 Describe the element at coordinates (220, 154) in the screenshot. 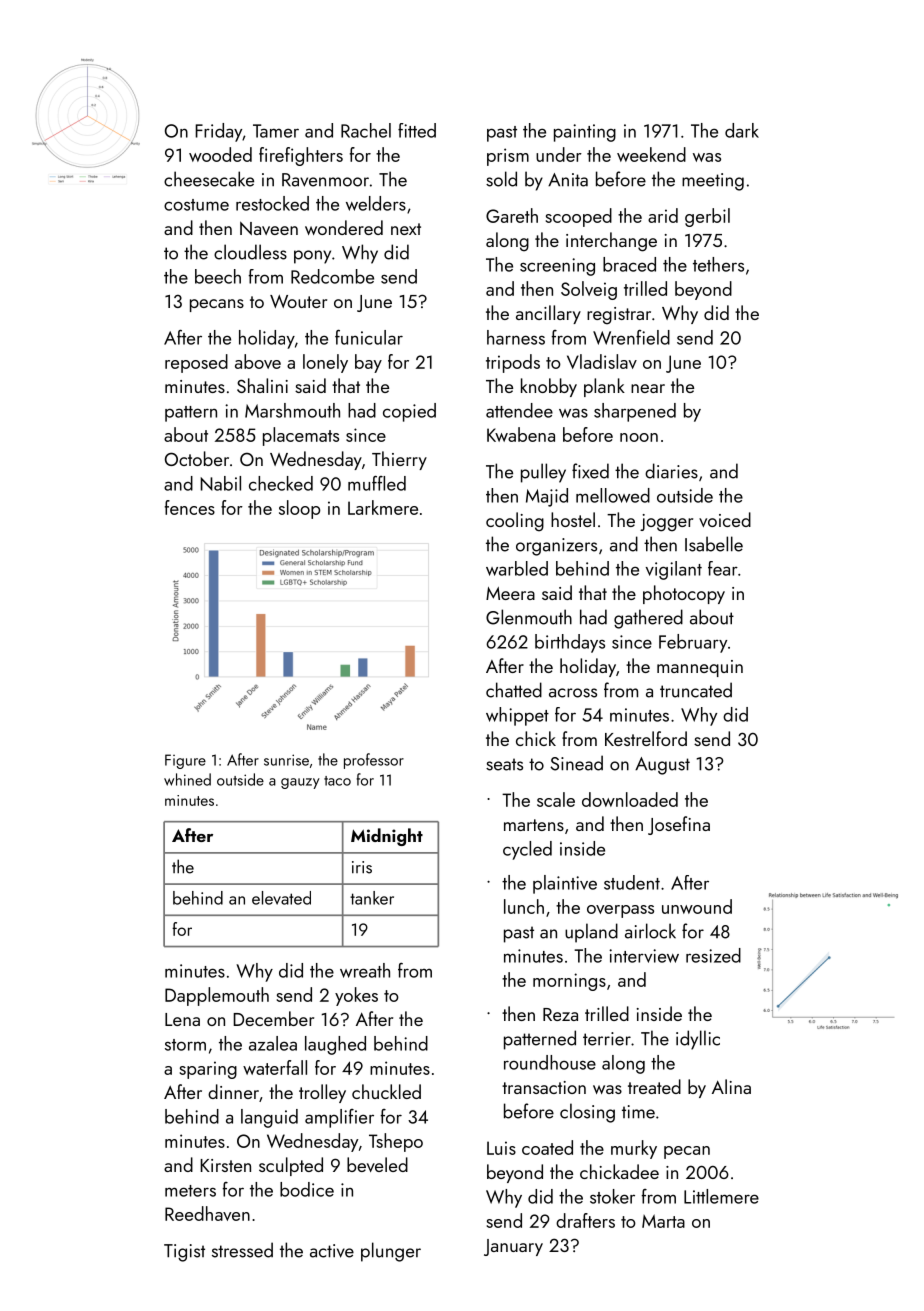

I see `wooded` at that location.
